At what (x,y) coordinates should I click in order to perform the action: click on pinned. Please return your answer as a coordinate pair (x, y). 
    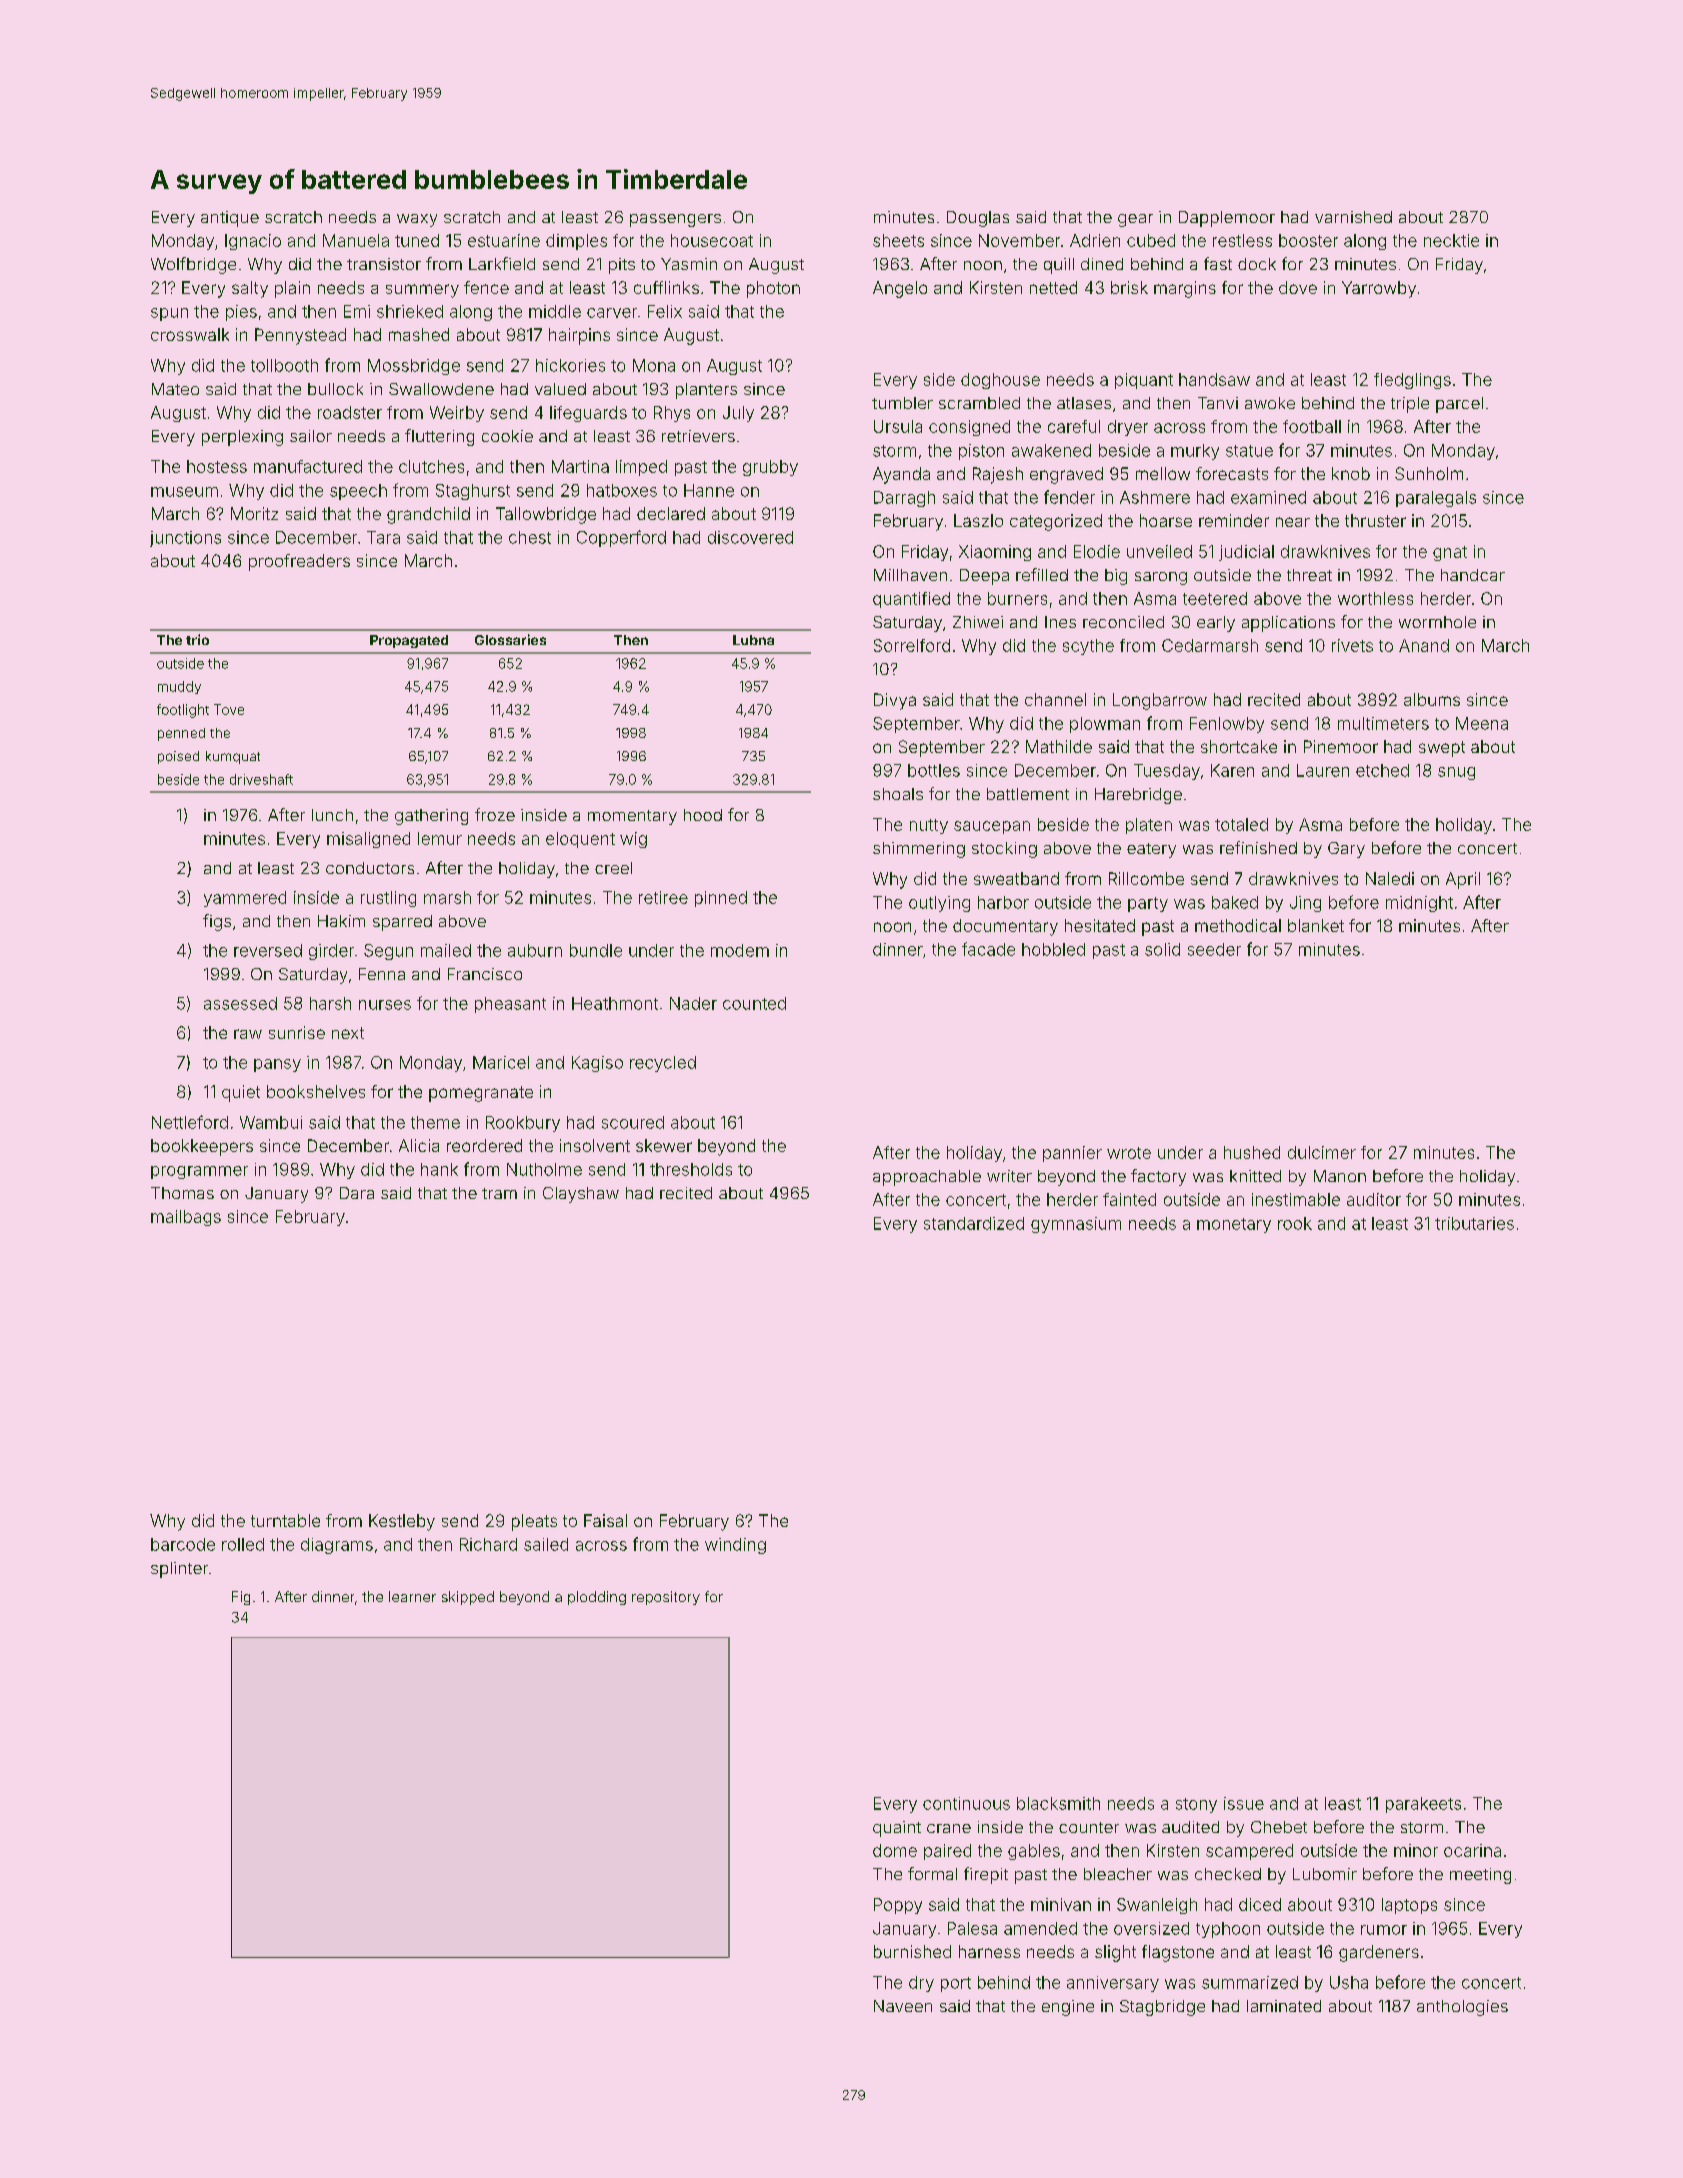
    Looking at the image, I should click on (721, 899).
